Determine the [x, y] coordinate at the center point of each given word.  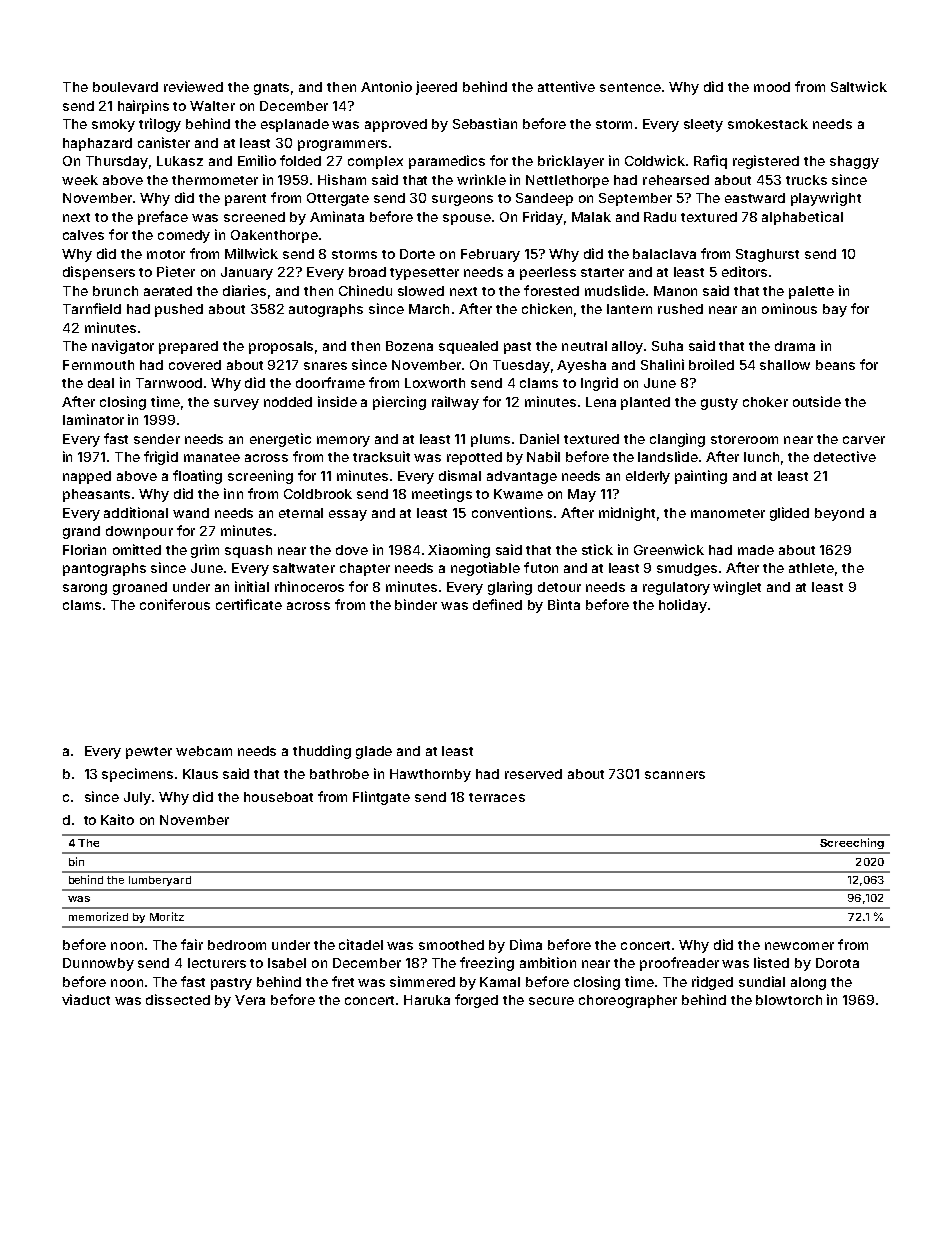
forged [476, 1001]
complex [375, 162]
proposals [281, 347]
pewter [149, 753]
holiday [683, 606]
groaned [140, 588]
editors [744, 271]
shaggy [854, 162]
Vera [250, 1000]
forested [551, 290]
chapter [365, 569]
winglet [737, 588]
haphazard [97, 144]
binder [416, 604]
